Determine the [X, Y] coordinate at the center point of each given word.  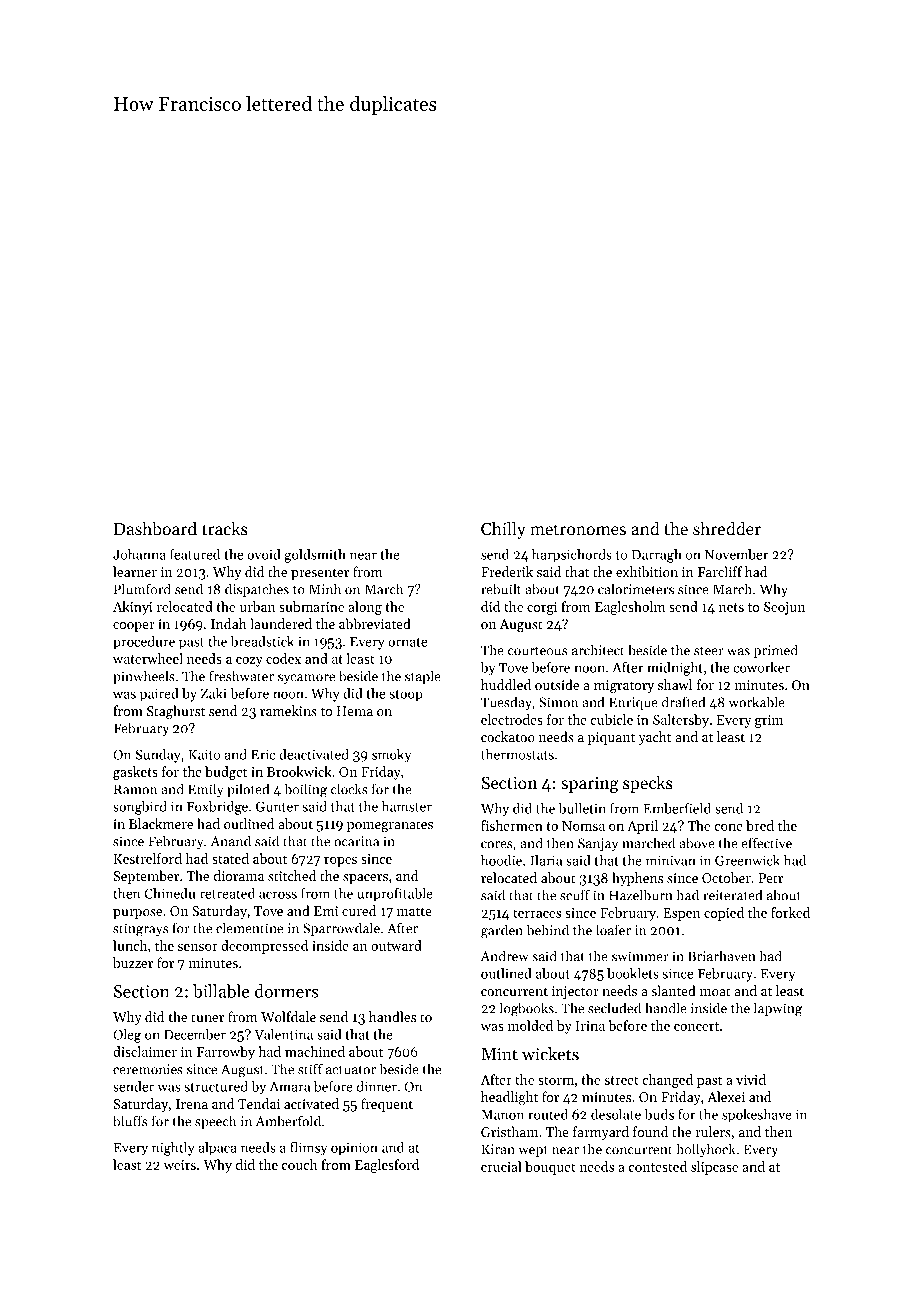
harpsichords [572, 556]
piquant [611, 738]
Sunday [158, 756]
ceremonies [148, 1069]
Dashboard [155, 528]
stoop [406, 696]
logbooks [527, 1009]
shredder [727, 528]
